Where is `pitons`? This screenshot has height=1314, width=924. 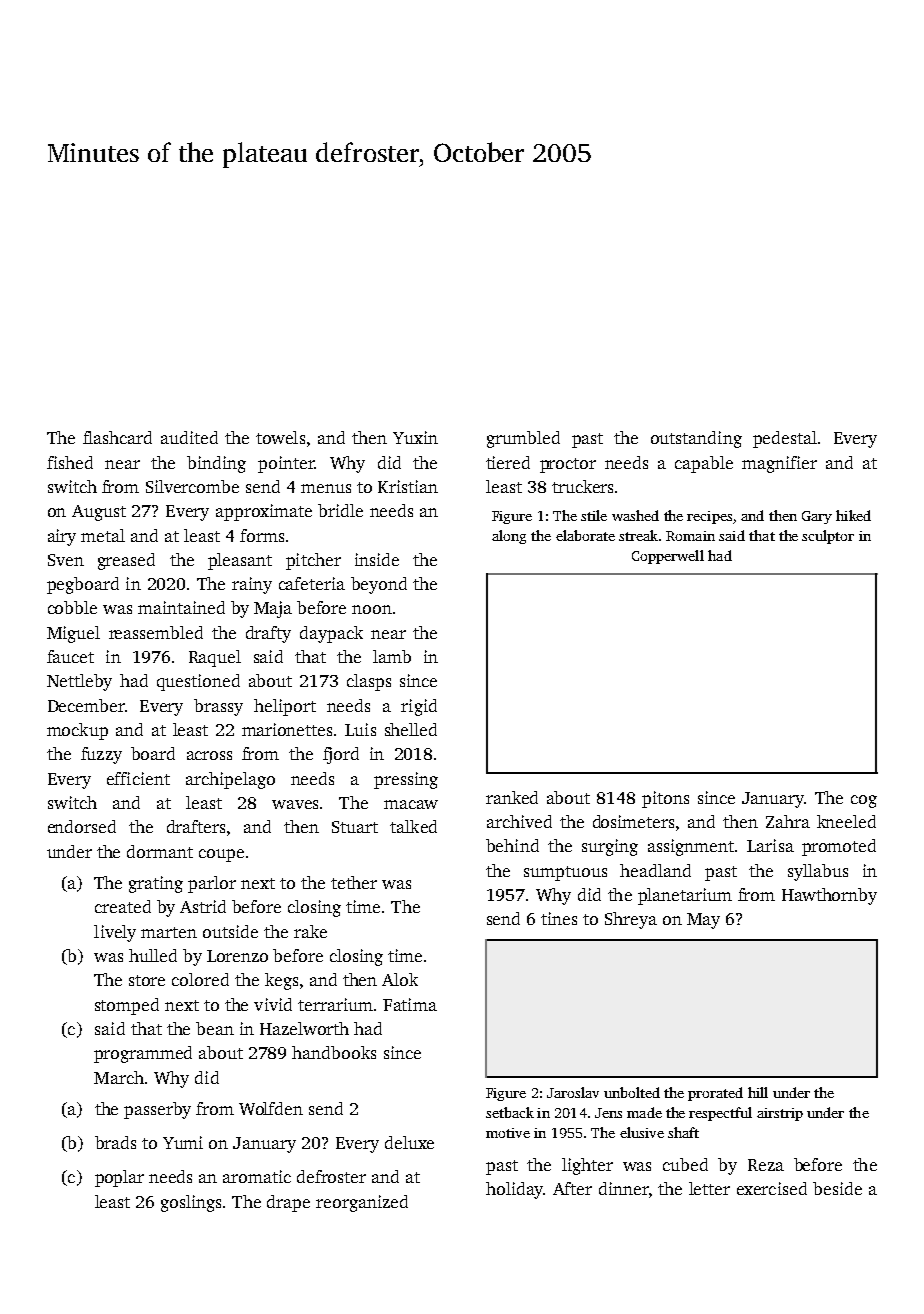
pitons is located at coordinates (665, 799).
